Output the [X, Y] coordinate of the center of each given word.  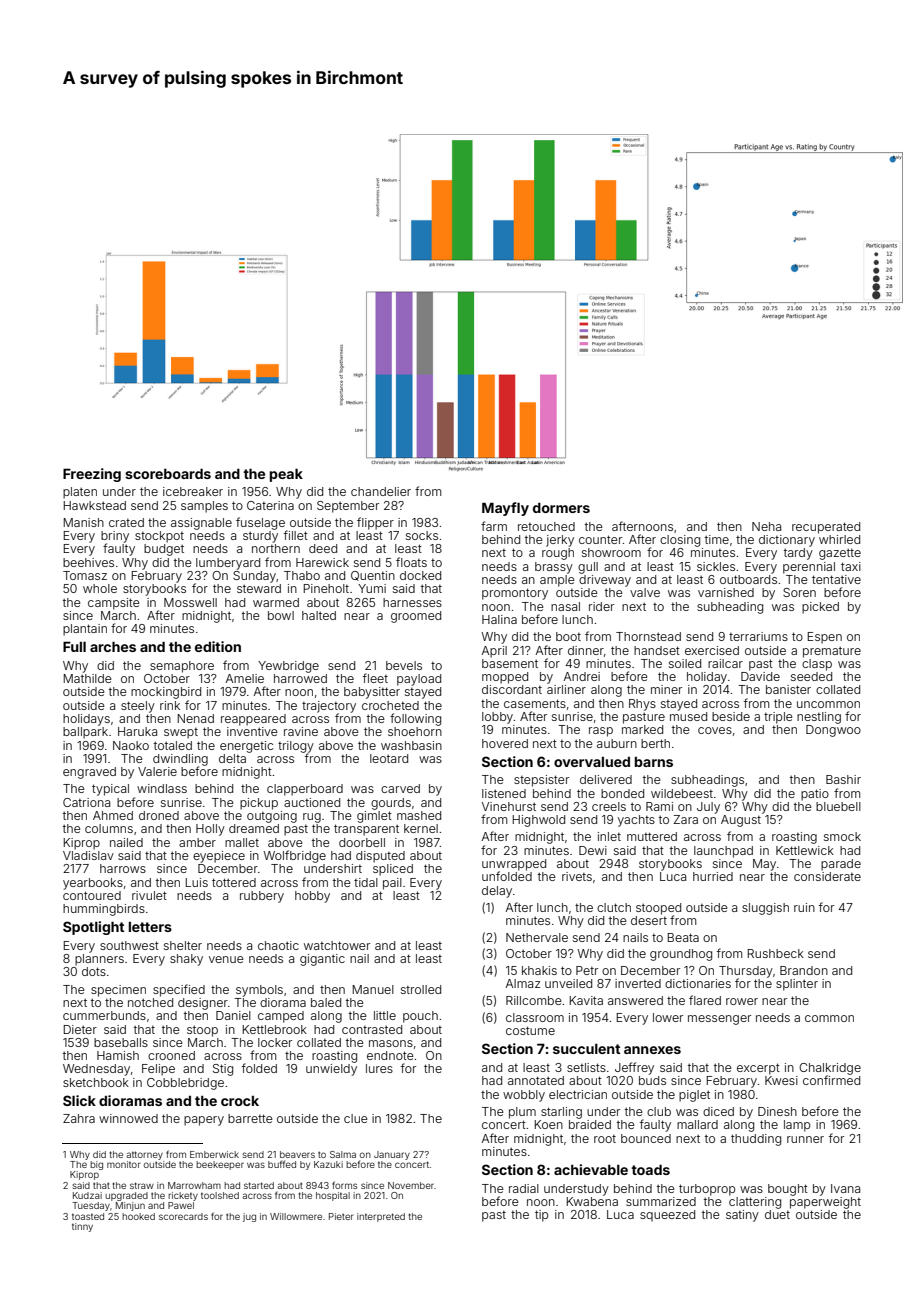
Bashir [843, 779]
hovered [505, 743]
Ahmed [113, 815]
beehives [88, 562]
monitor [123, 1164]
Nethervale [537, 937]
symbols [259, 991]
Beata [683, 937]
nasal [565, 606]
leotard [389, 758]
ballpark [85, 733]
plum [522, 1113]
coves [715, 730]
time [717, 539]
